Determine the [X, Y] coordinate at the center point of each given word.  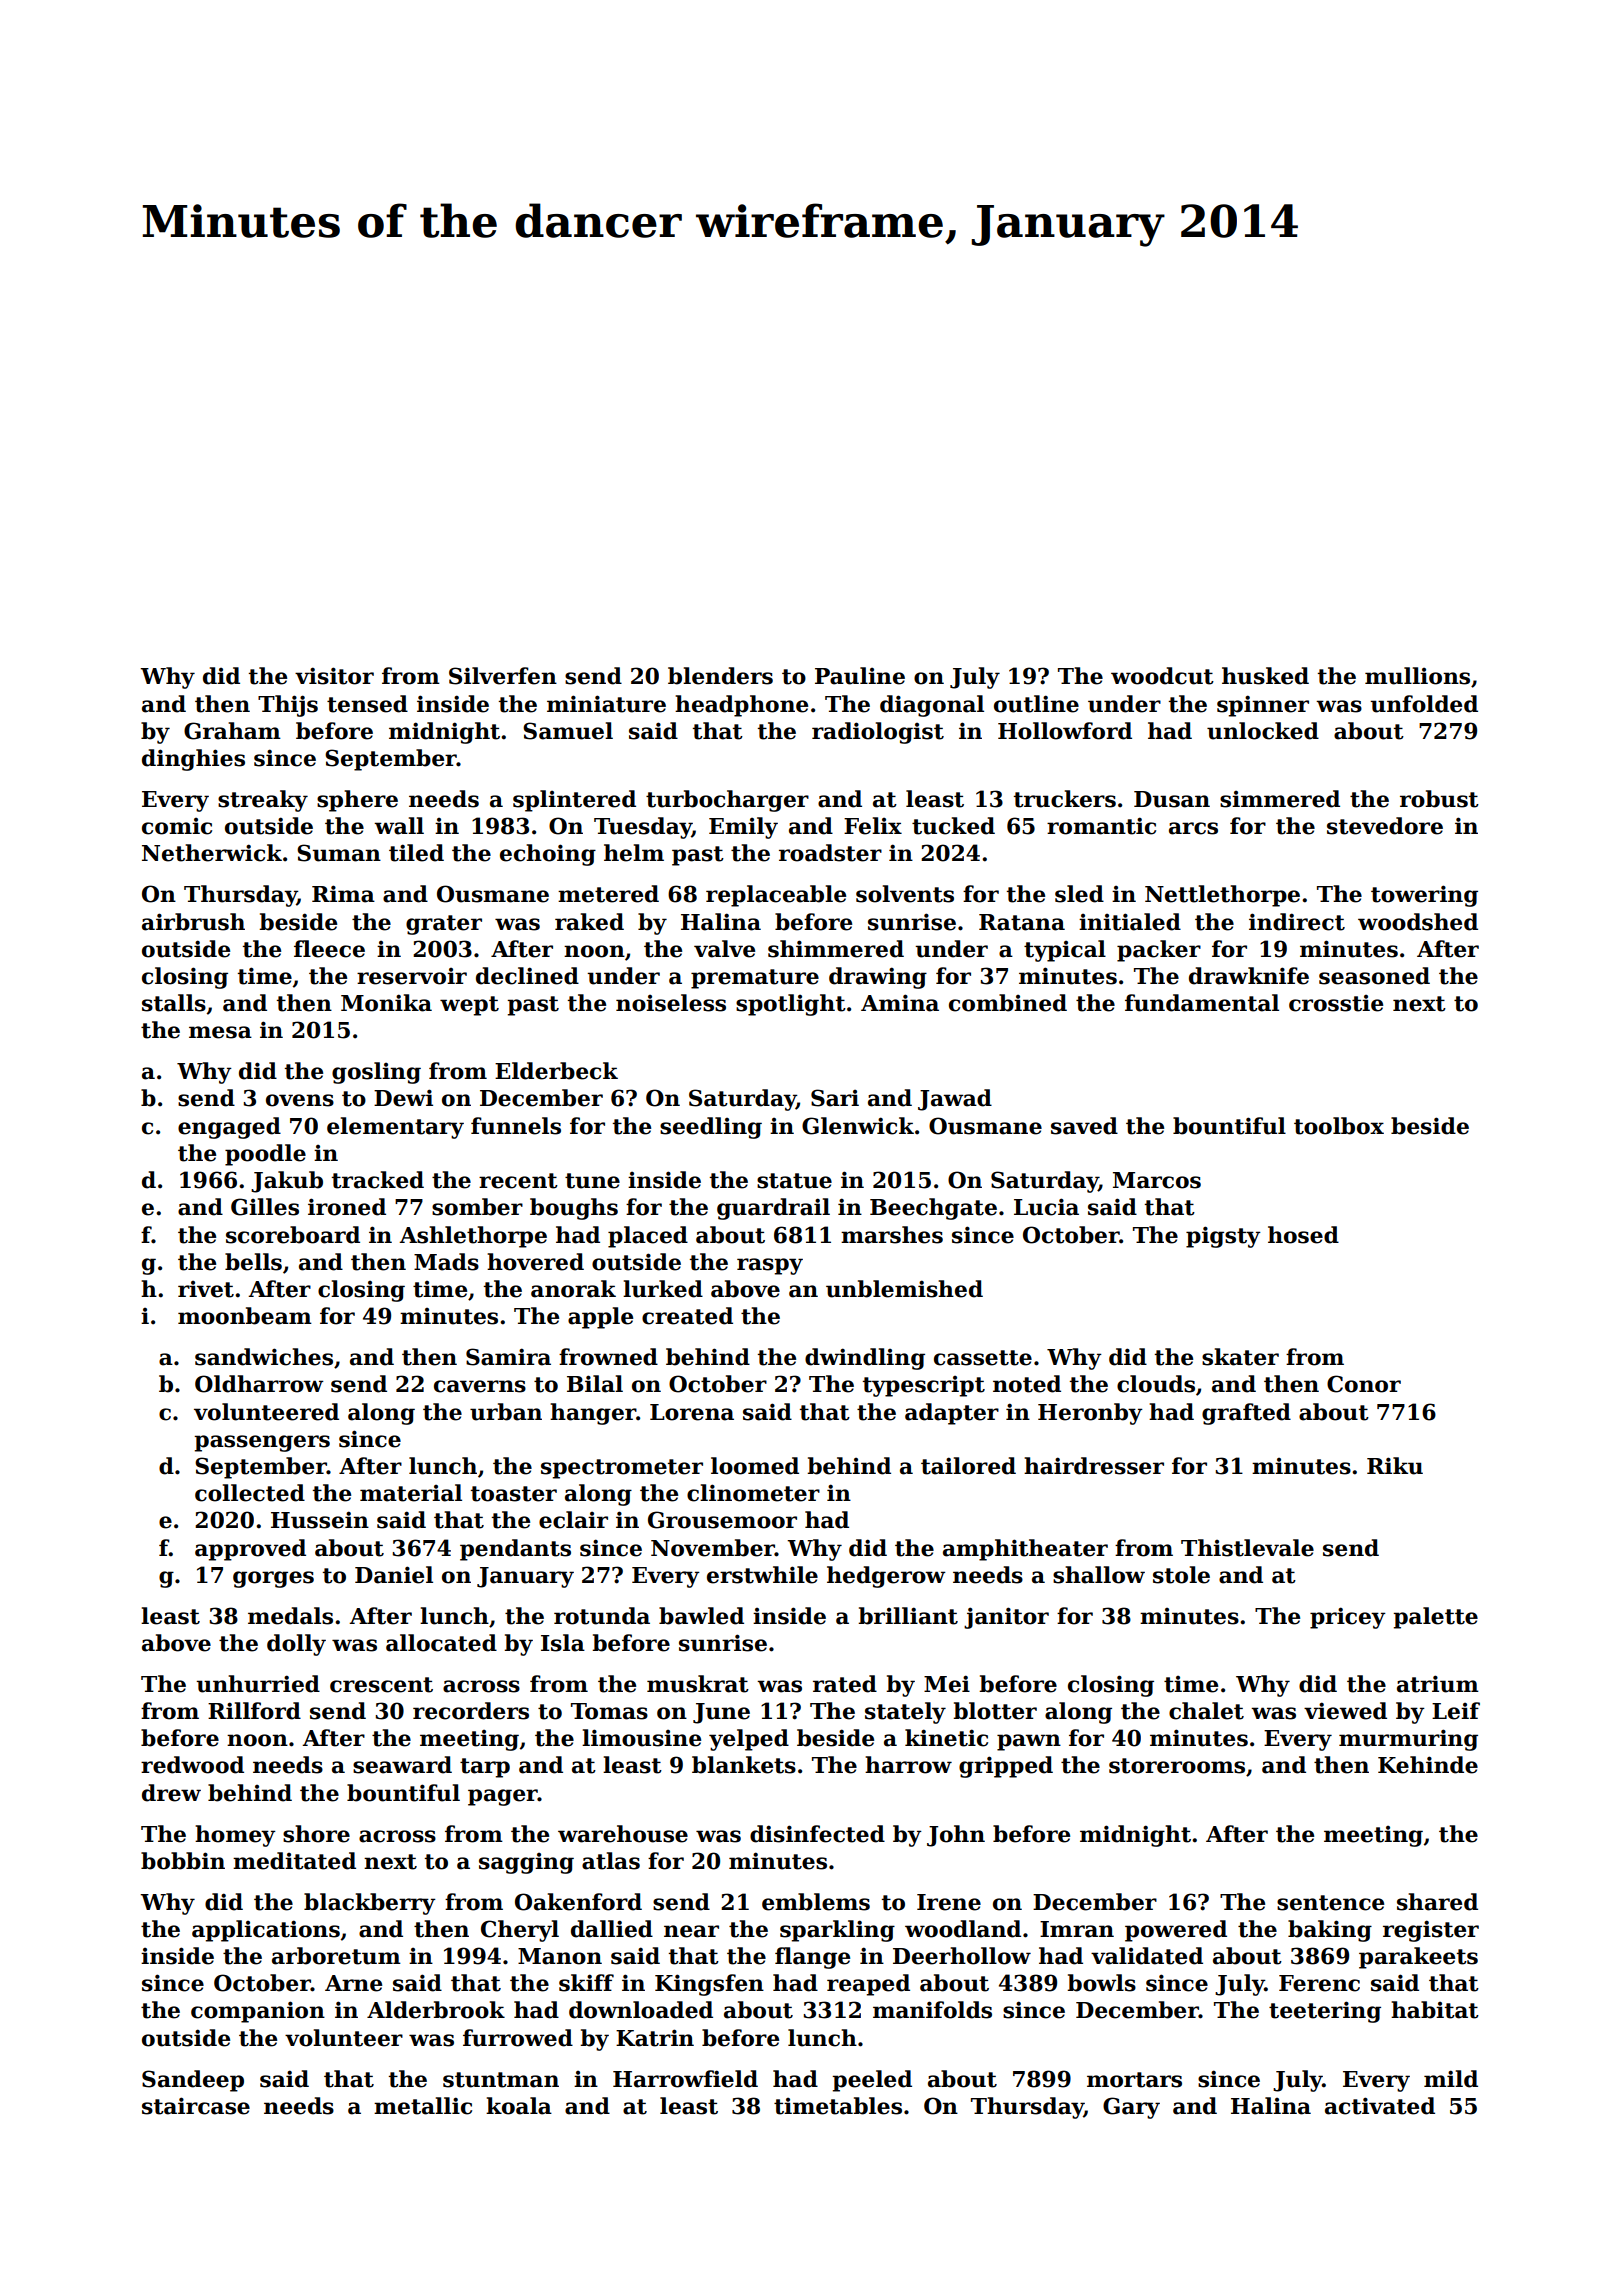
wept [469, 1006]
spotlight [791, 1005]
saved [1084, 1126]
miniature [606, 704]
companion [258, 2012]
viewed [1345, 1711]
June [721, 1713]
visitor [334, 676]
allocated [441, 1643]
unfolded [1424, 704]
